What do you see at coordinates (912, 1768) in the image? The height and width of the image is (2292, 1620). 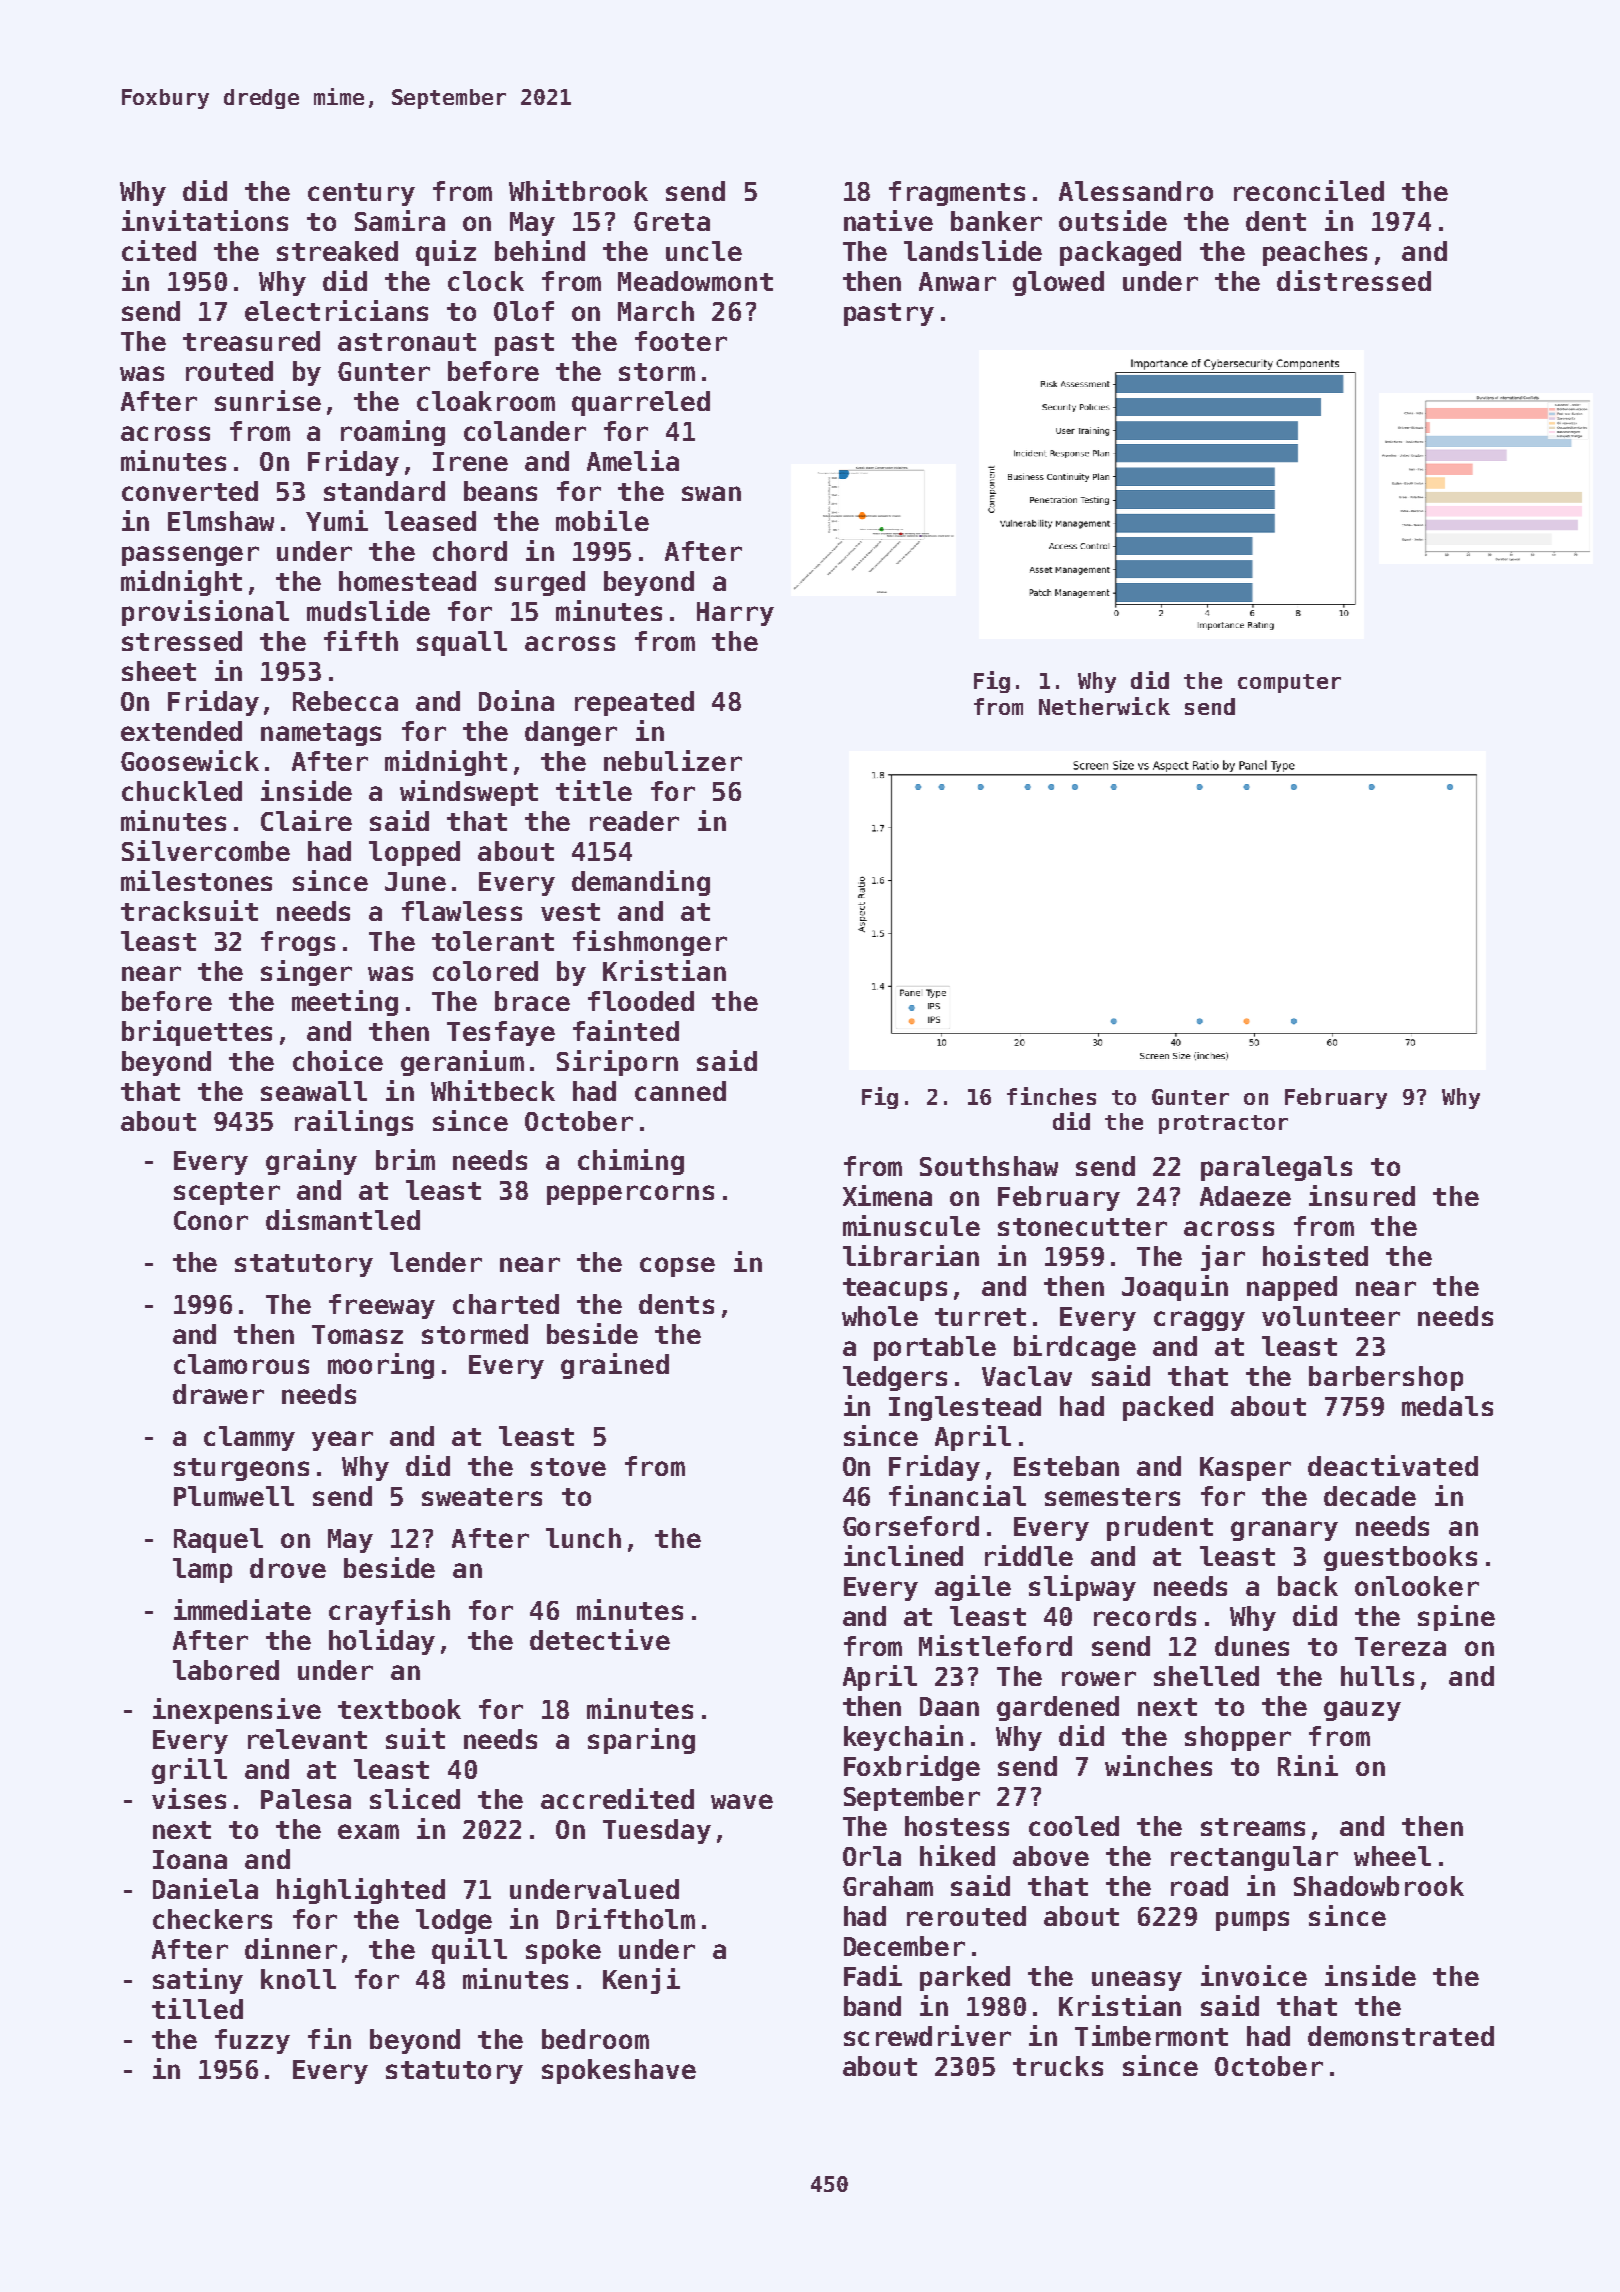 I see `Foxbridge` at bounding box center [912, 1768].
